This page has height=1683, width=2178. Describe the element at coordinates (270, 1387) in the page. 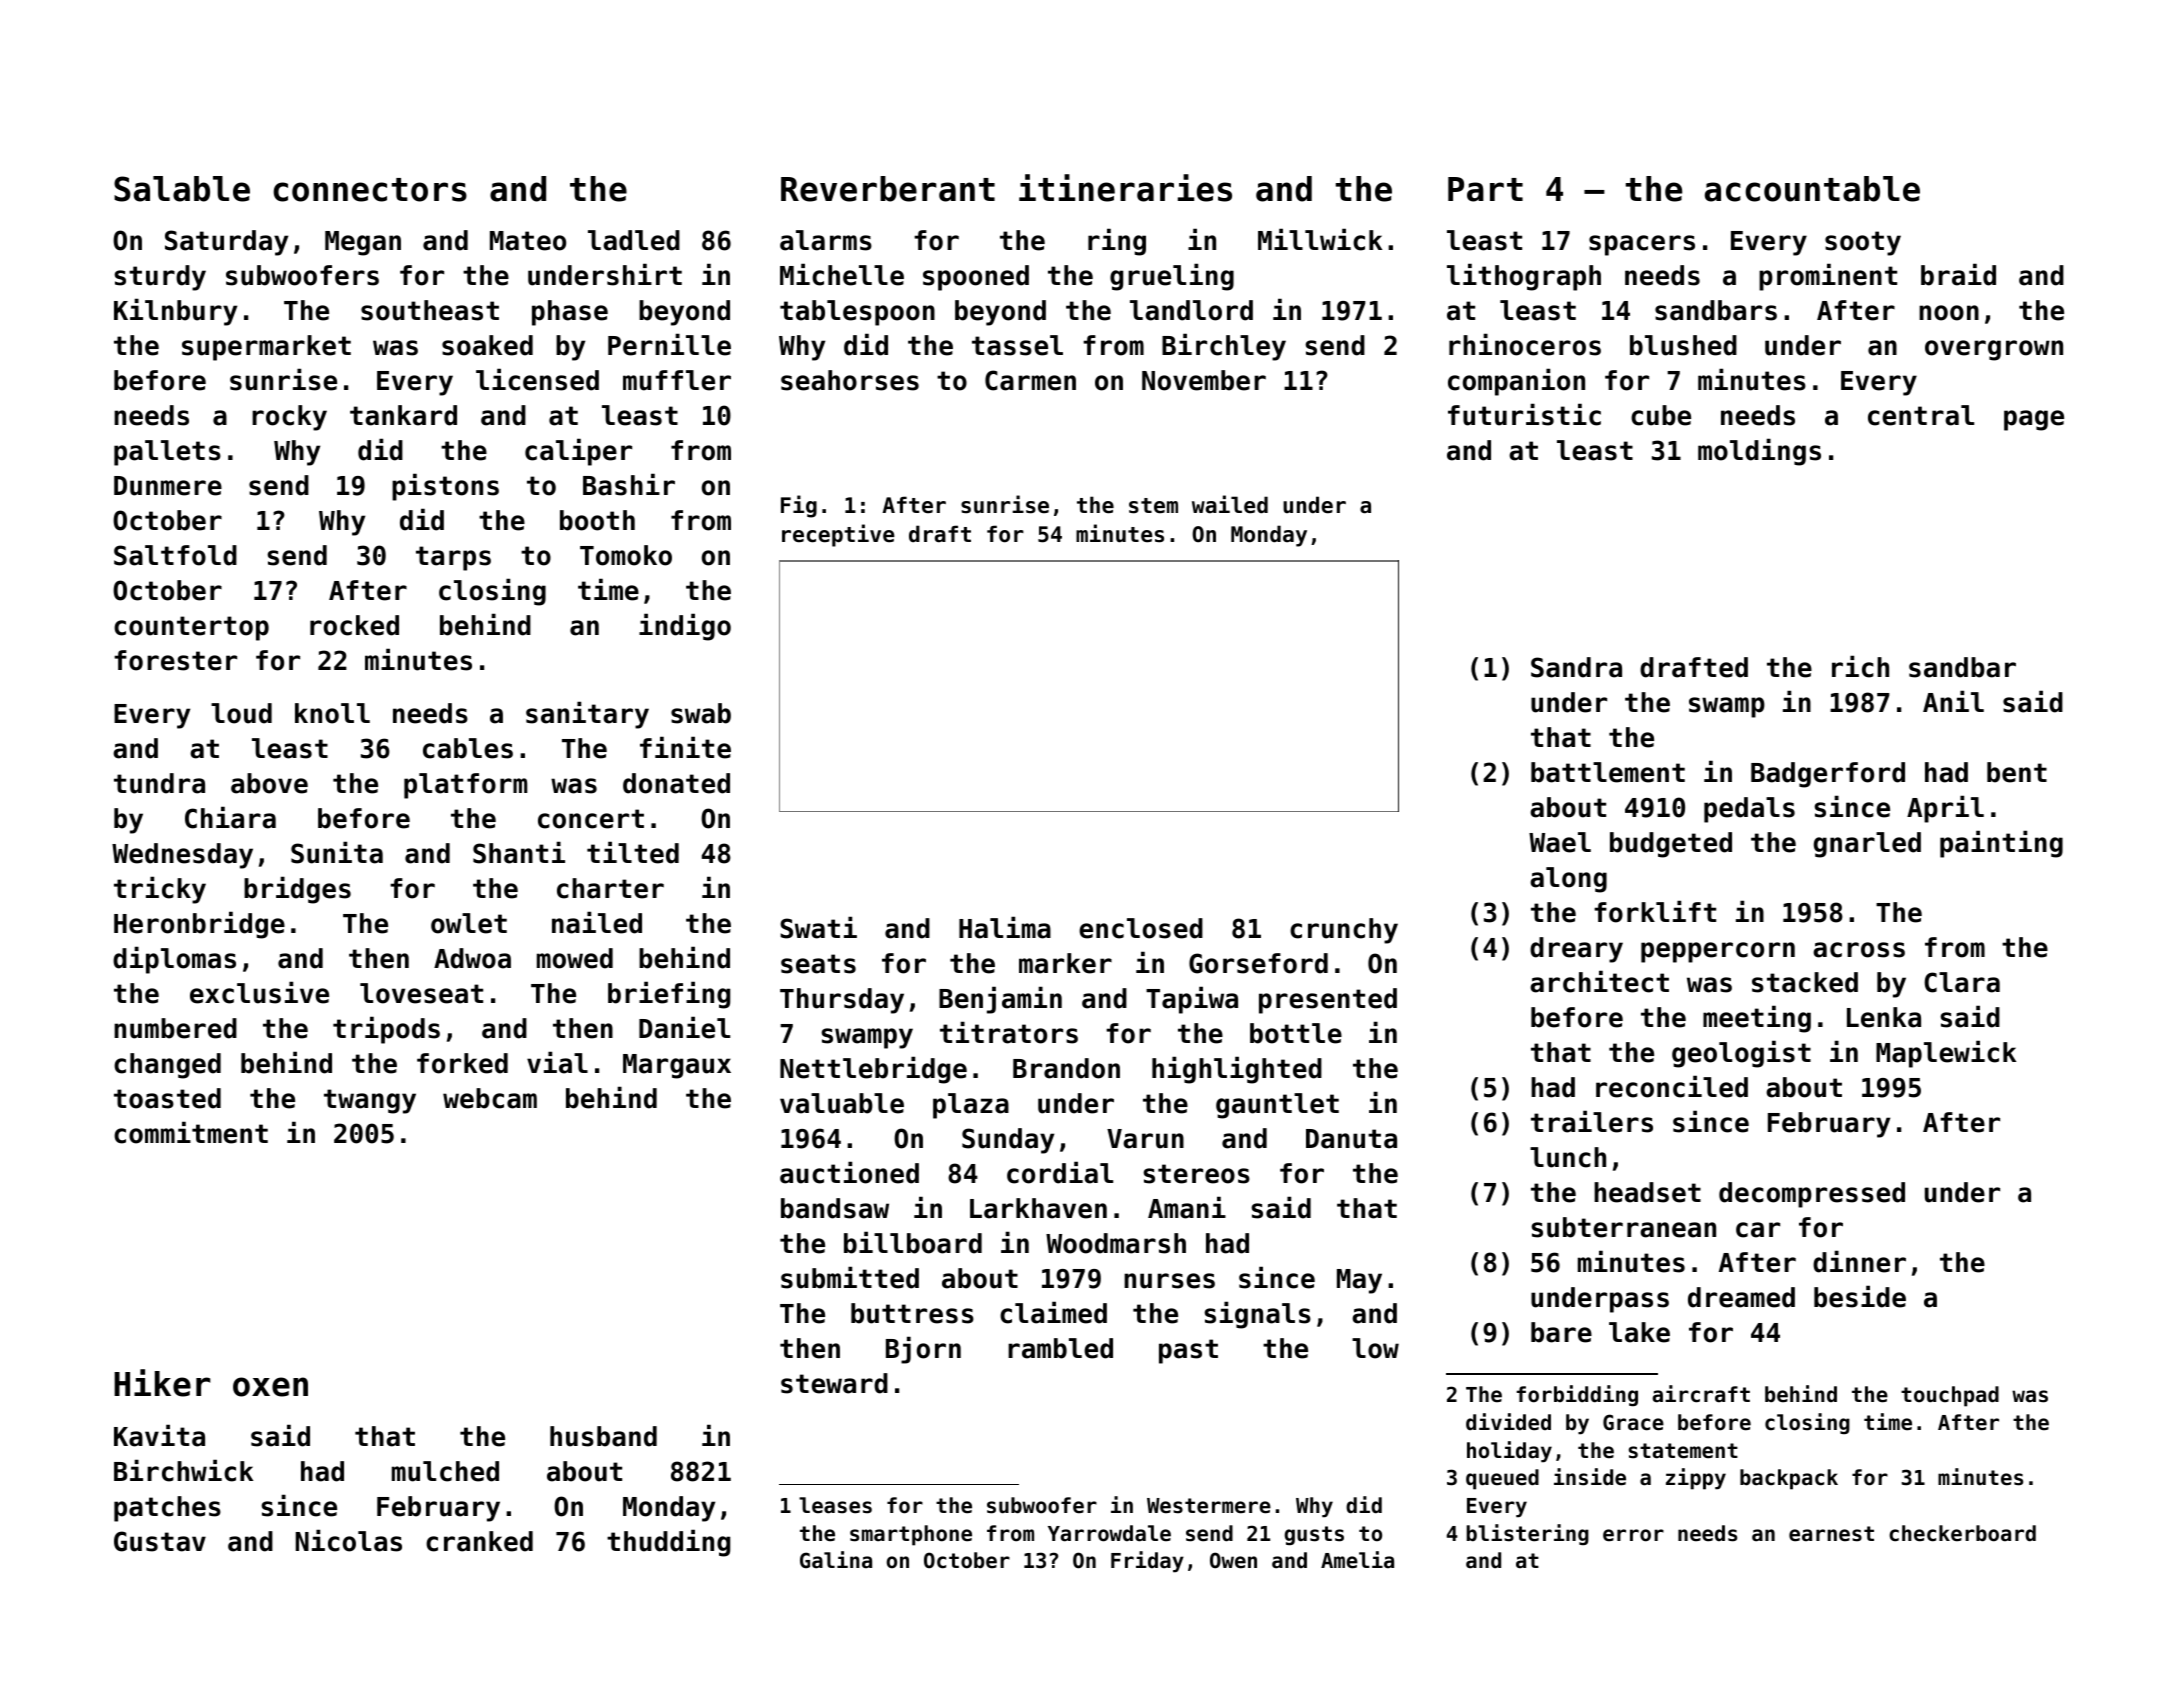

I see `oxen` at that location.
